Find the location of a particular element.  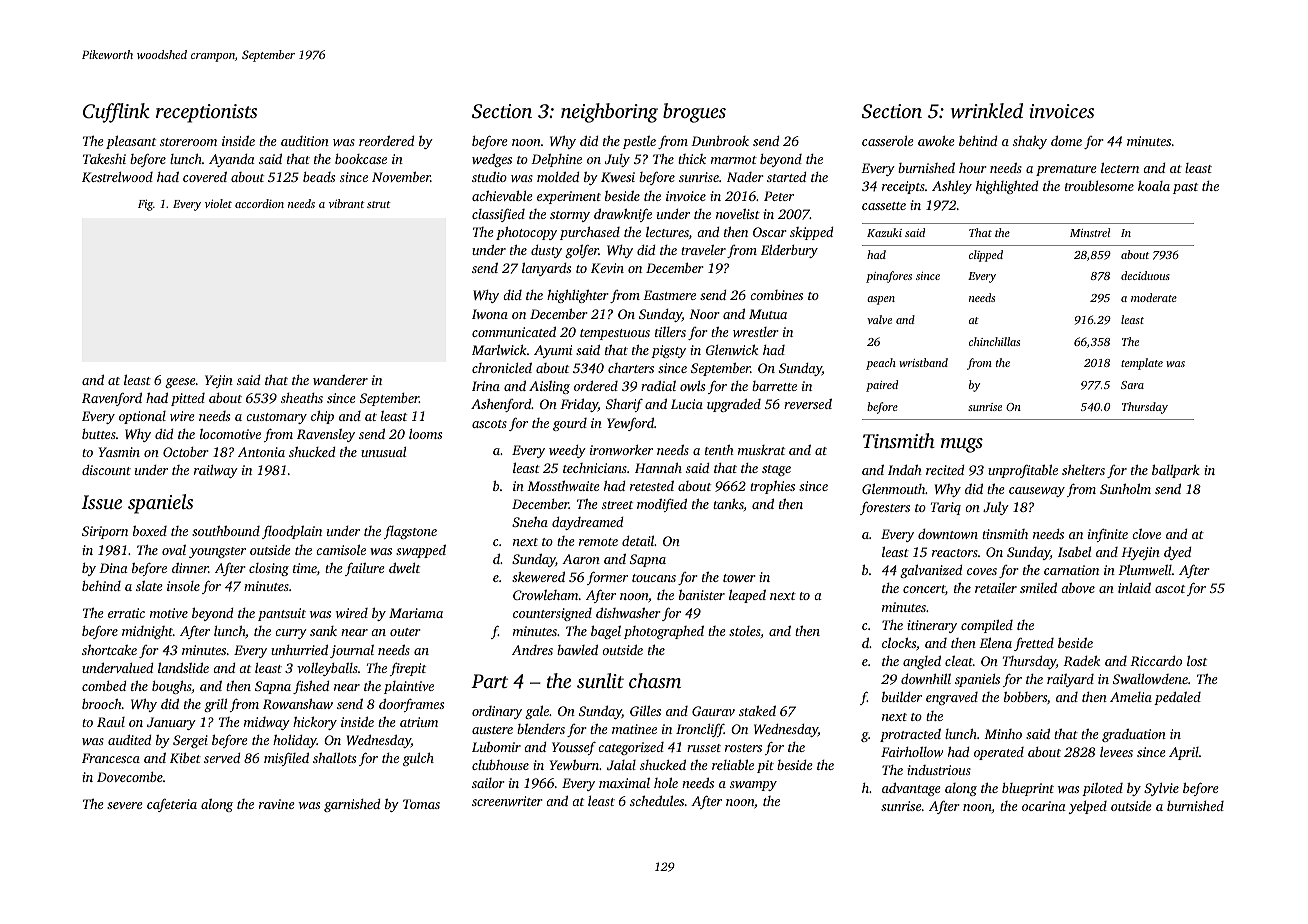

wrinkled is located at coordinates (987, 110).
